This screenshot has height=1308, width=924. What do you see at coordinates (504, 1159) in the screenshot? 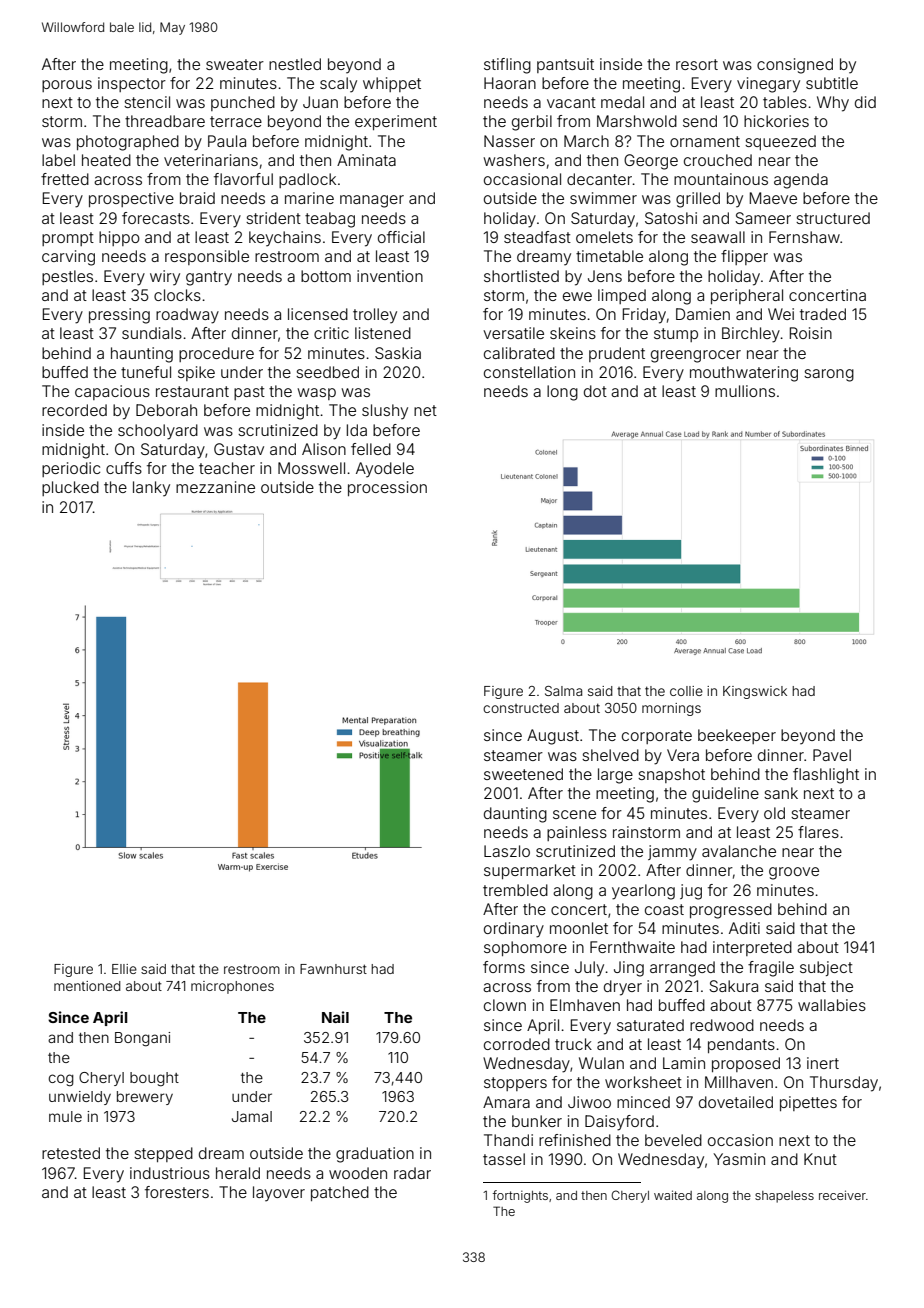
I see `tassel` at bounding box center [504, 1159].
